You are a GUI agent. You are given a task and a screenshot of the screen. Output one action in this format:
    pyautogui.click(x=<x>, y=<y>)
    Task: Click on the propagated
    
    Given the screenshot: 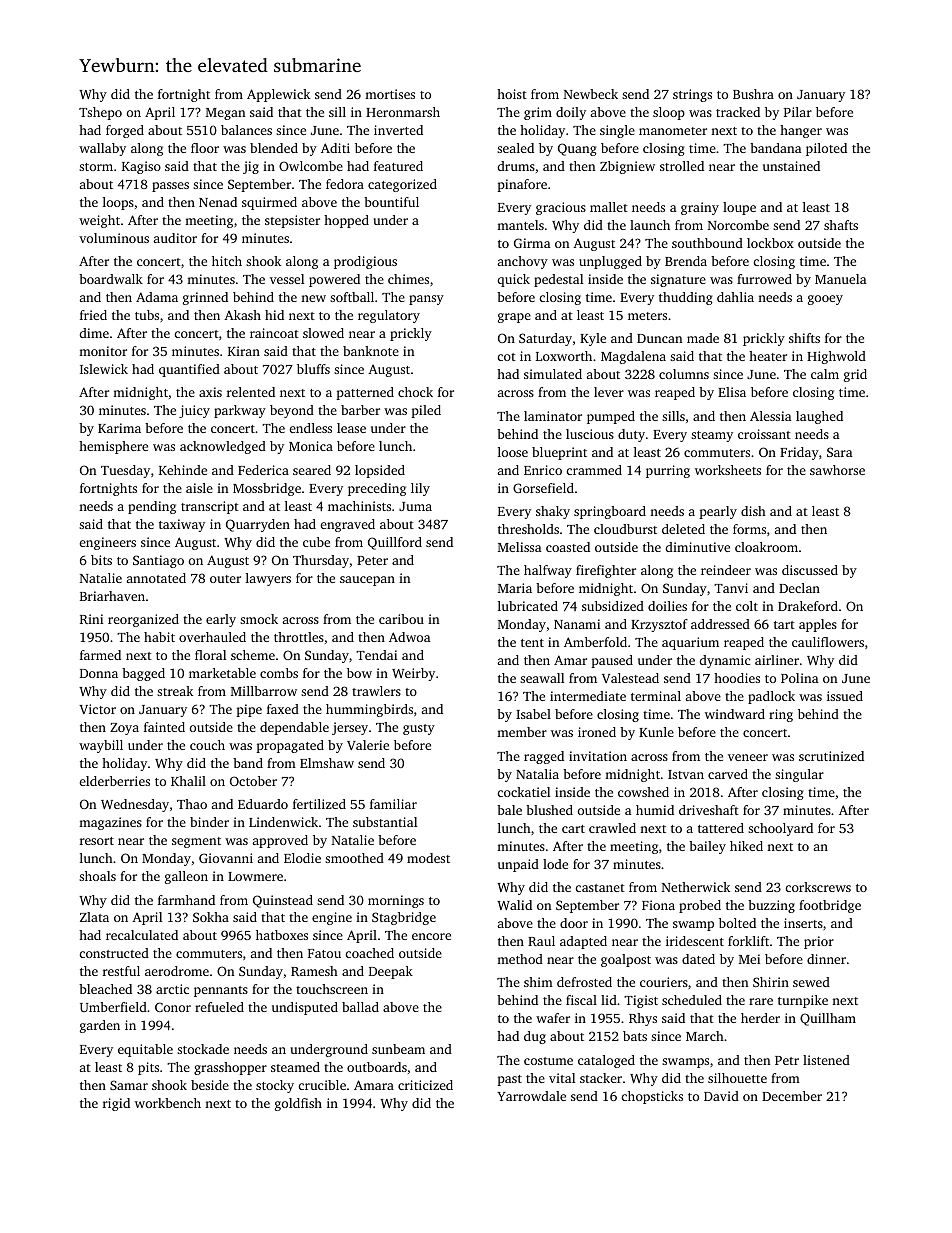 What is the action you would take?
    pyautogui.click(x=290, y=746)
